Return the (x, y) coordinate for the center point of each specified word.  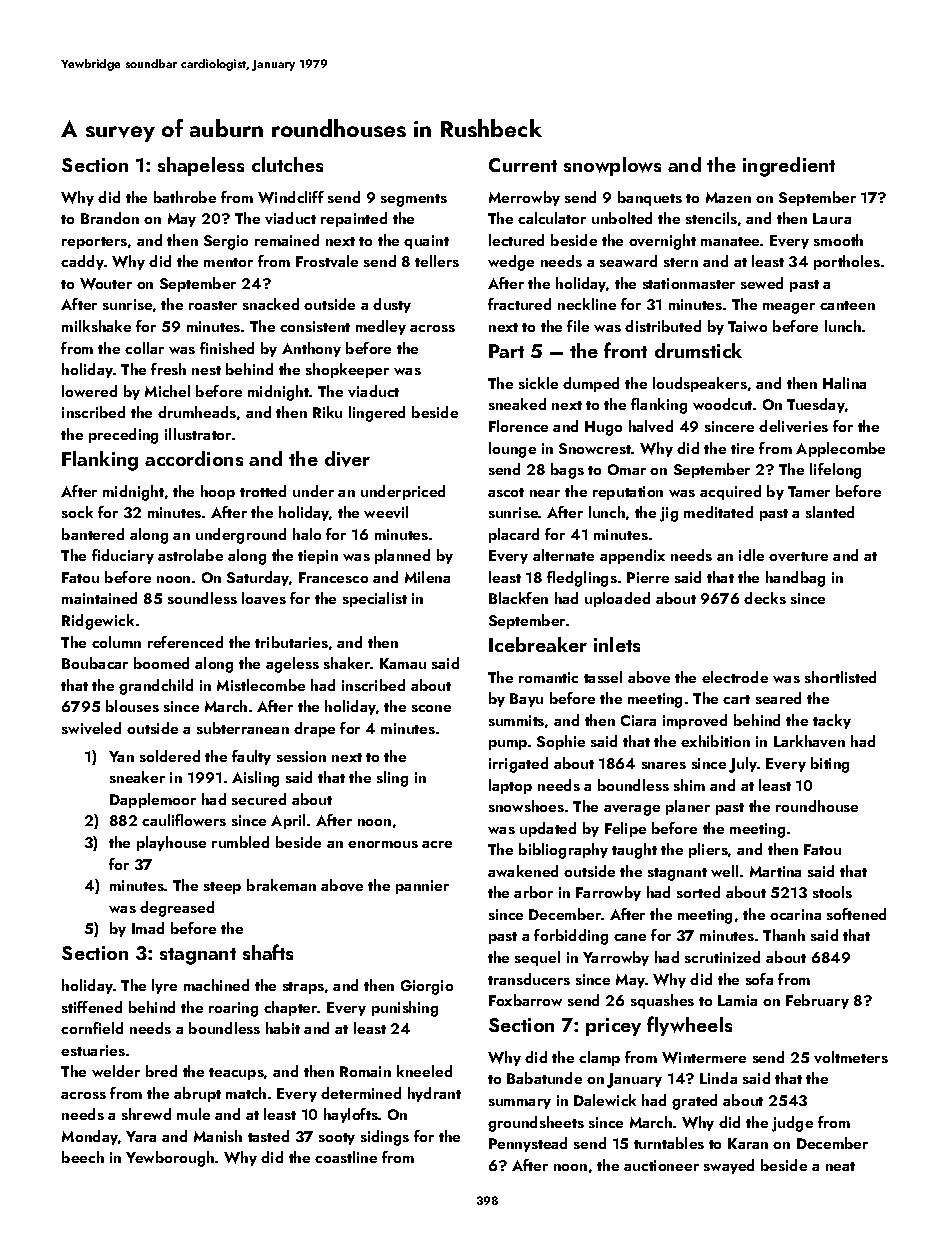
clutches (287, 164)
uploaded (617, 599)
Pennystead (528, 1144)
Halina (844, 383)
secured (259, 799)
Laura (832, 218)
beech (83, 1157)
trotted (263, 491)
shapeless (201, 166)
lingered (377, 414)
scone (431, 708)
